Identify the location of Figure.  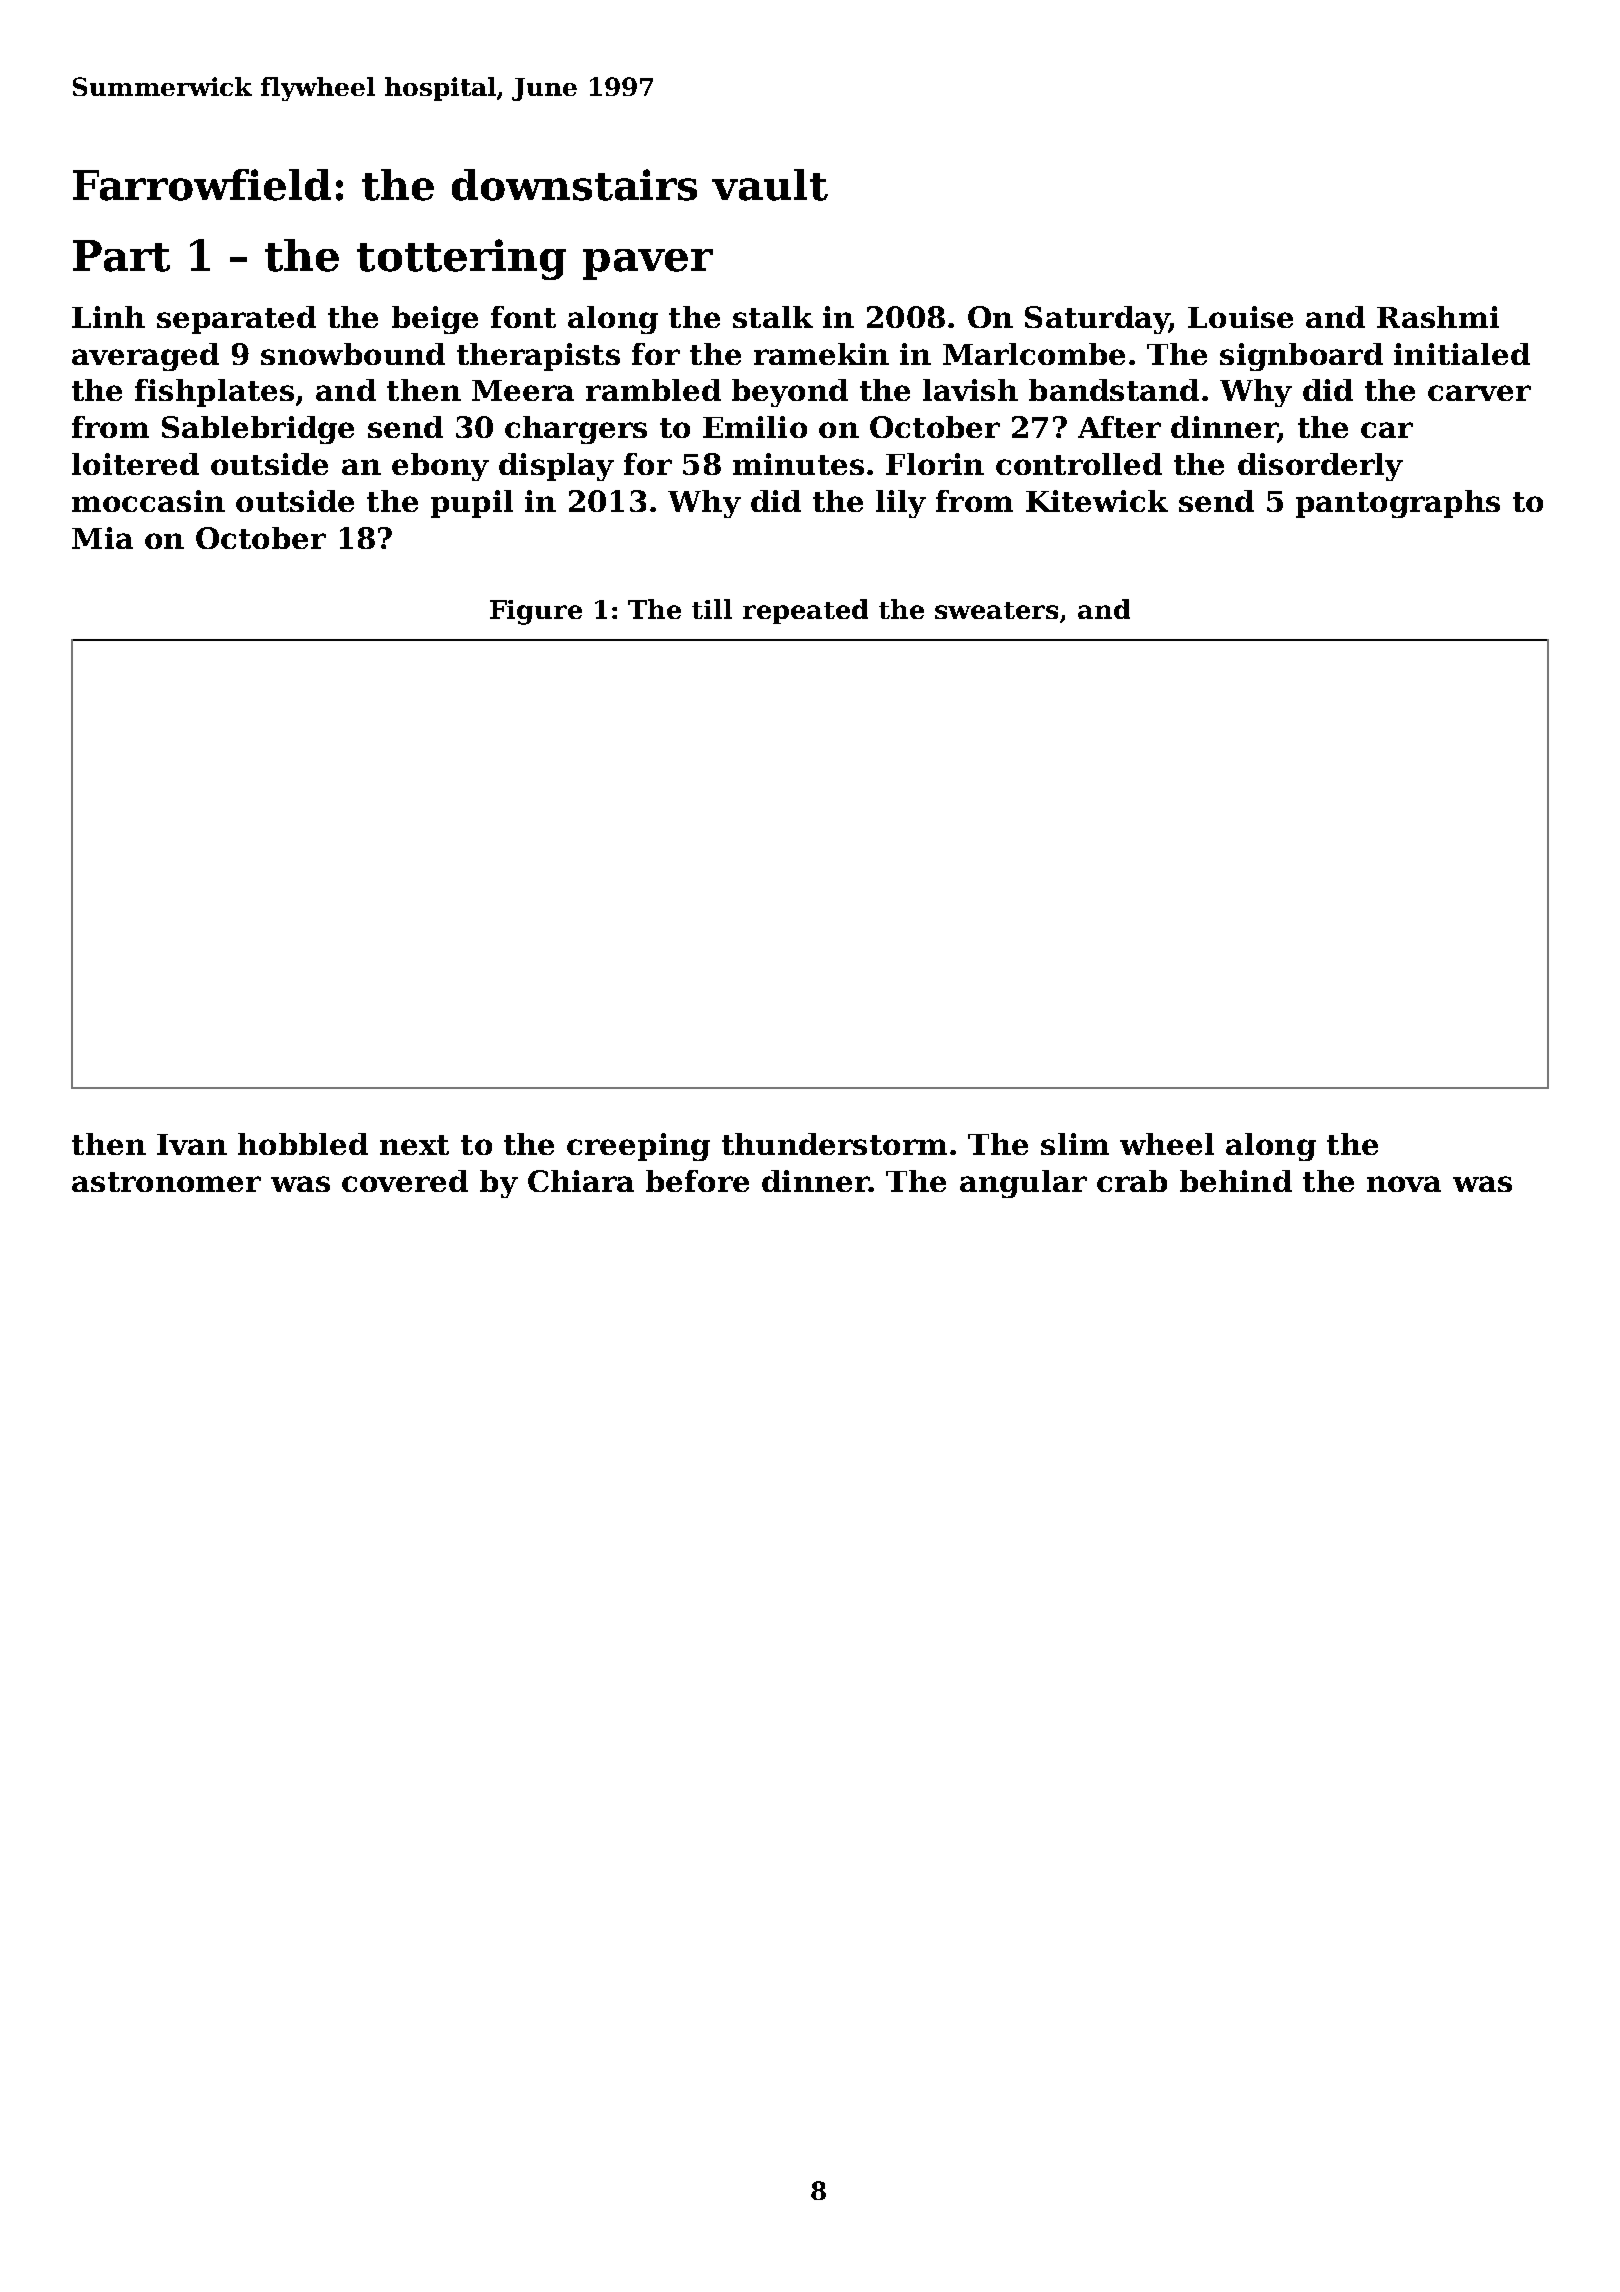
(536, 612).
